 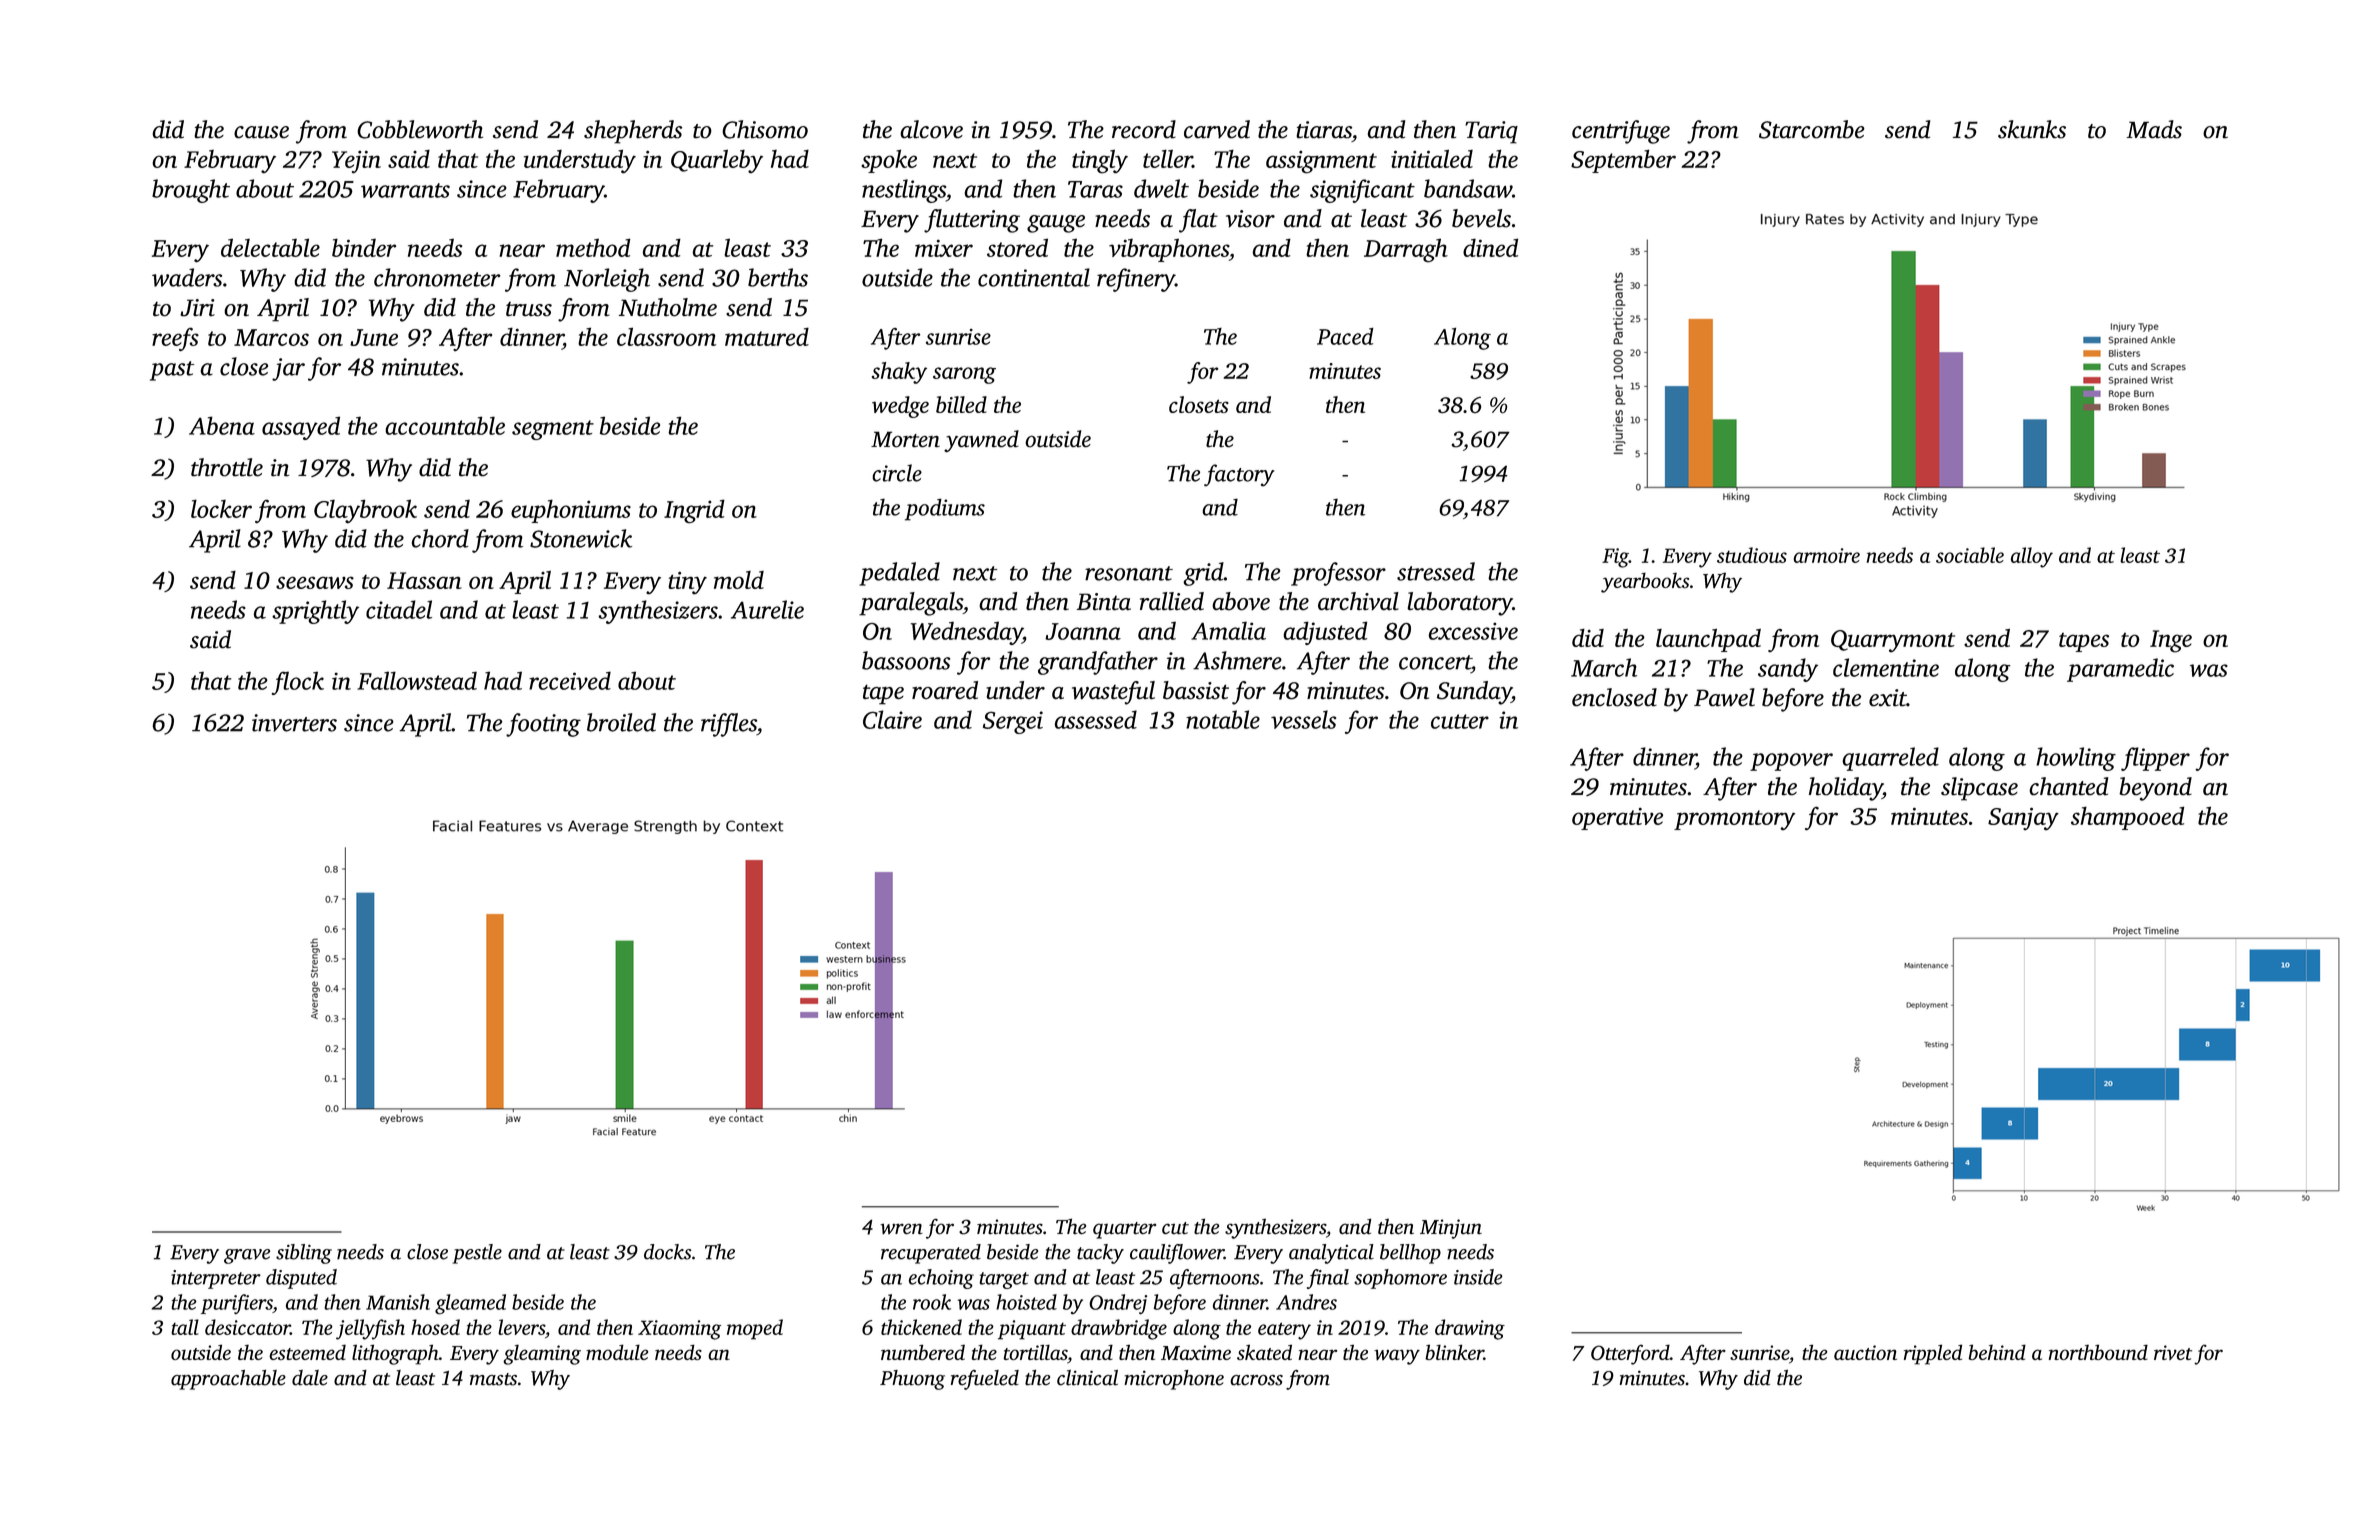 What do you see at coordinates (1100, 161) in the screenshot?
I see `tingly` at bounding box center [1100, 161].
